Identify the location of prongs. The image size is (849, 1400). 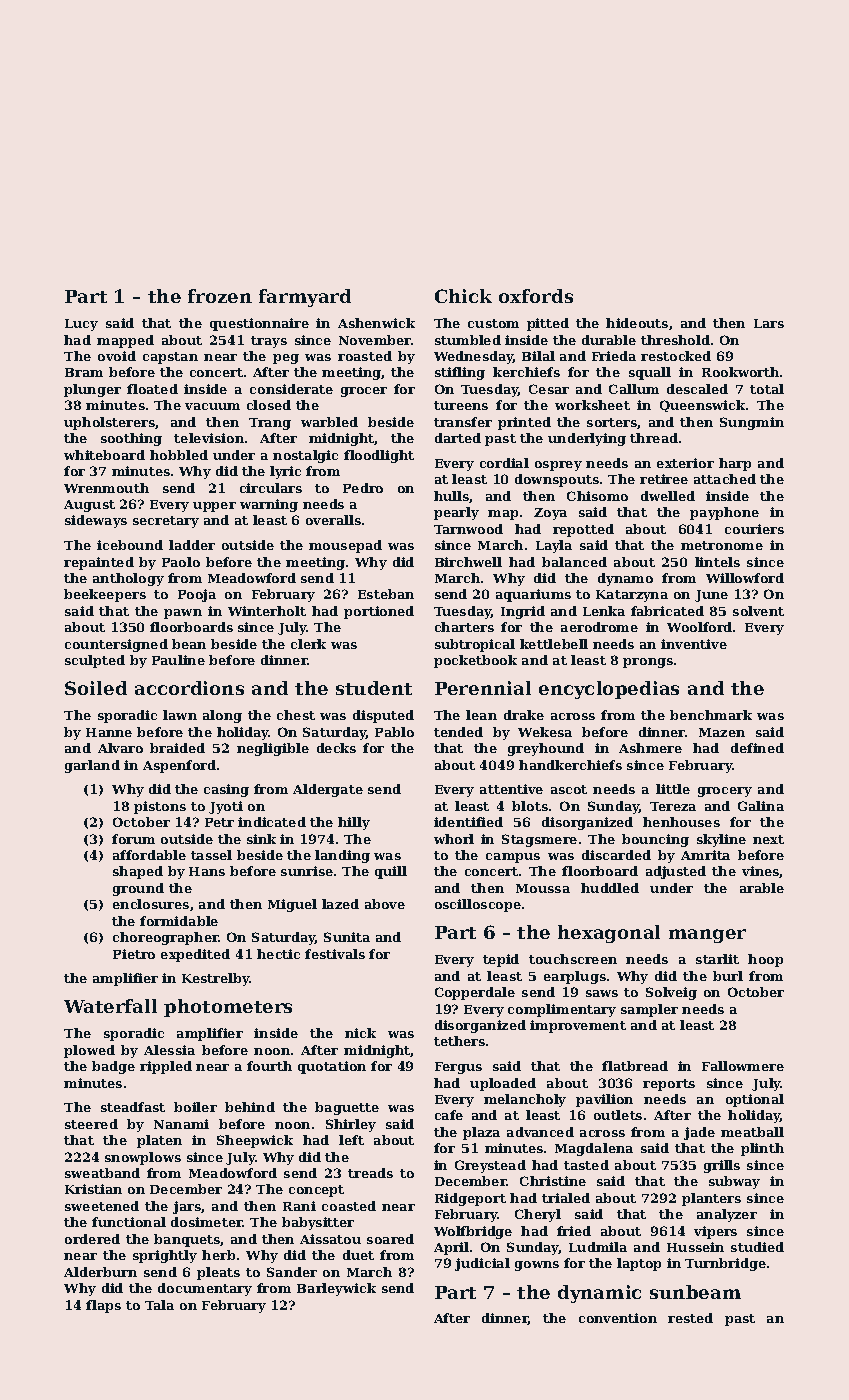
(648, 663).
